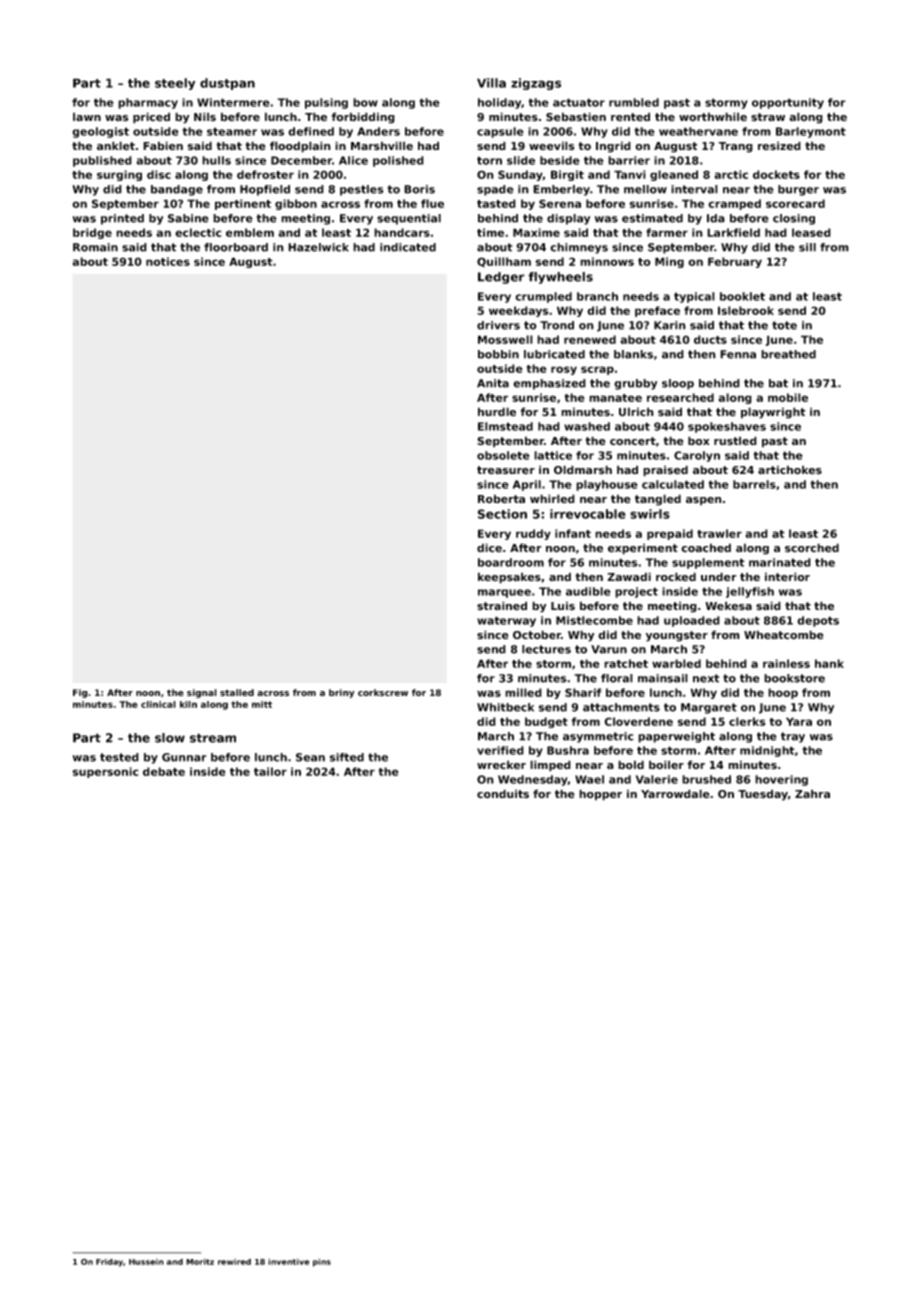 This screenshot has width=924, height=1308. Describe the element at coordinates (119, 175) in the screenshot. I see `surging` at that location.
